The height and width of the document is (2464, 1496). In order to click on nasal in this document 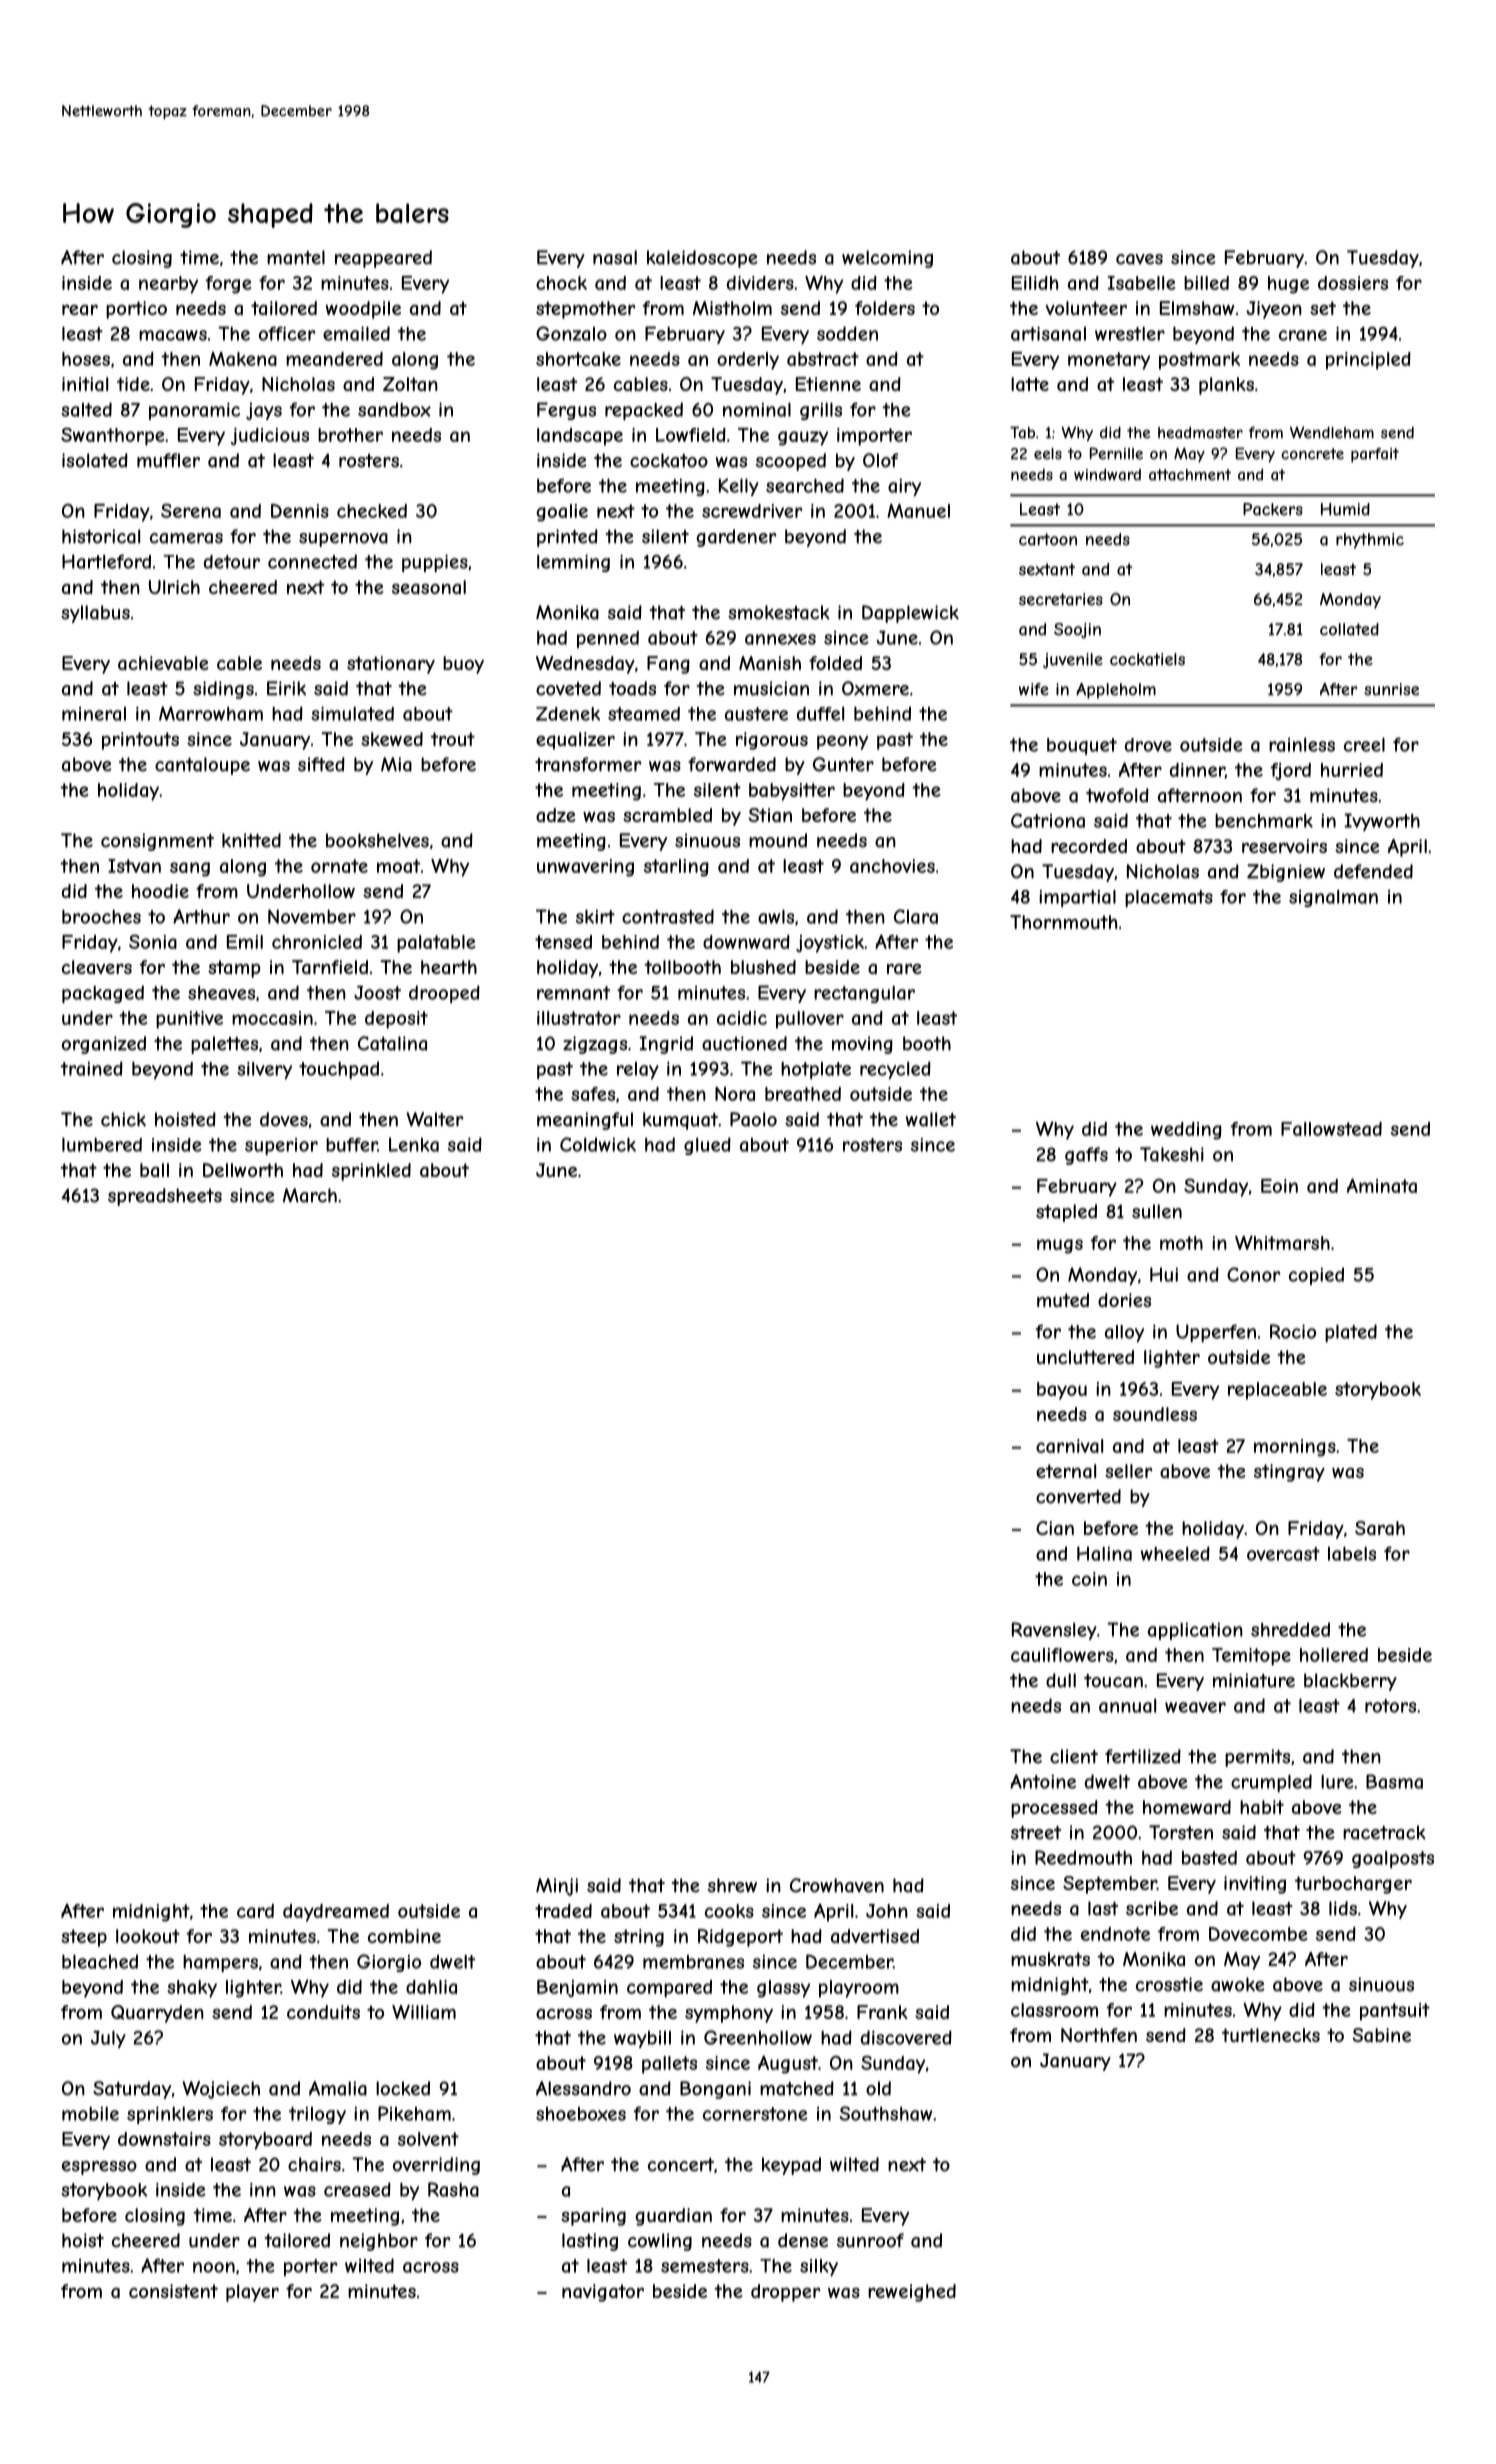, I will do `click(615, 257)`.
